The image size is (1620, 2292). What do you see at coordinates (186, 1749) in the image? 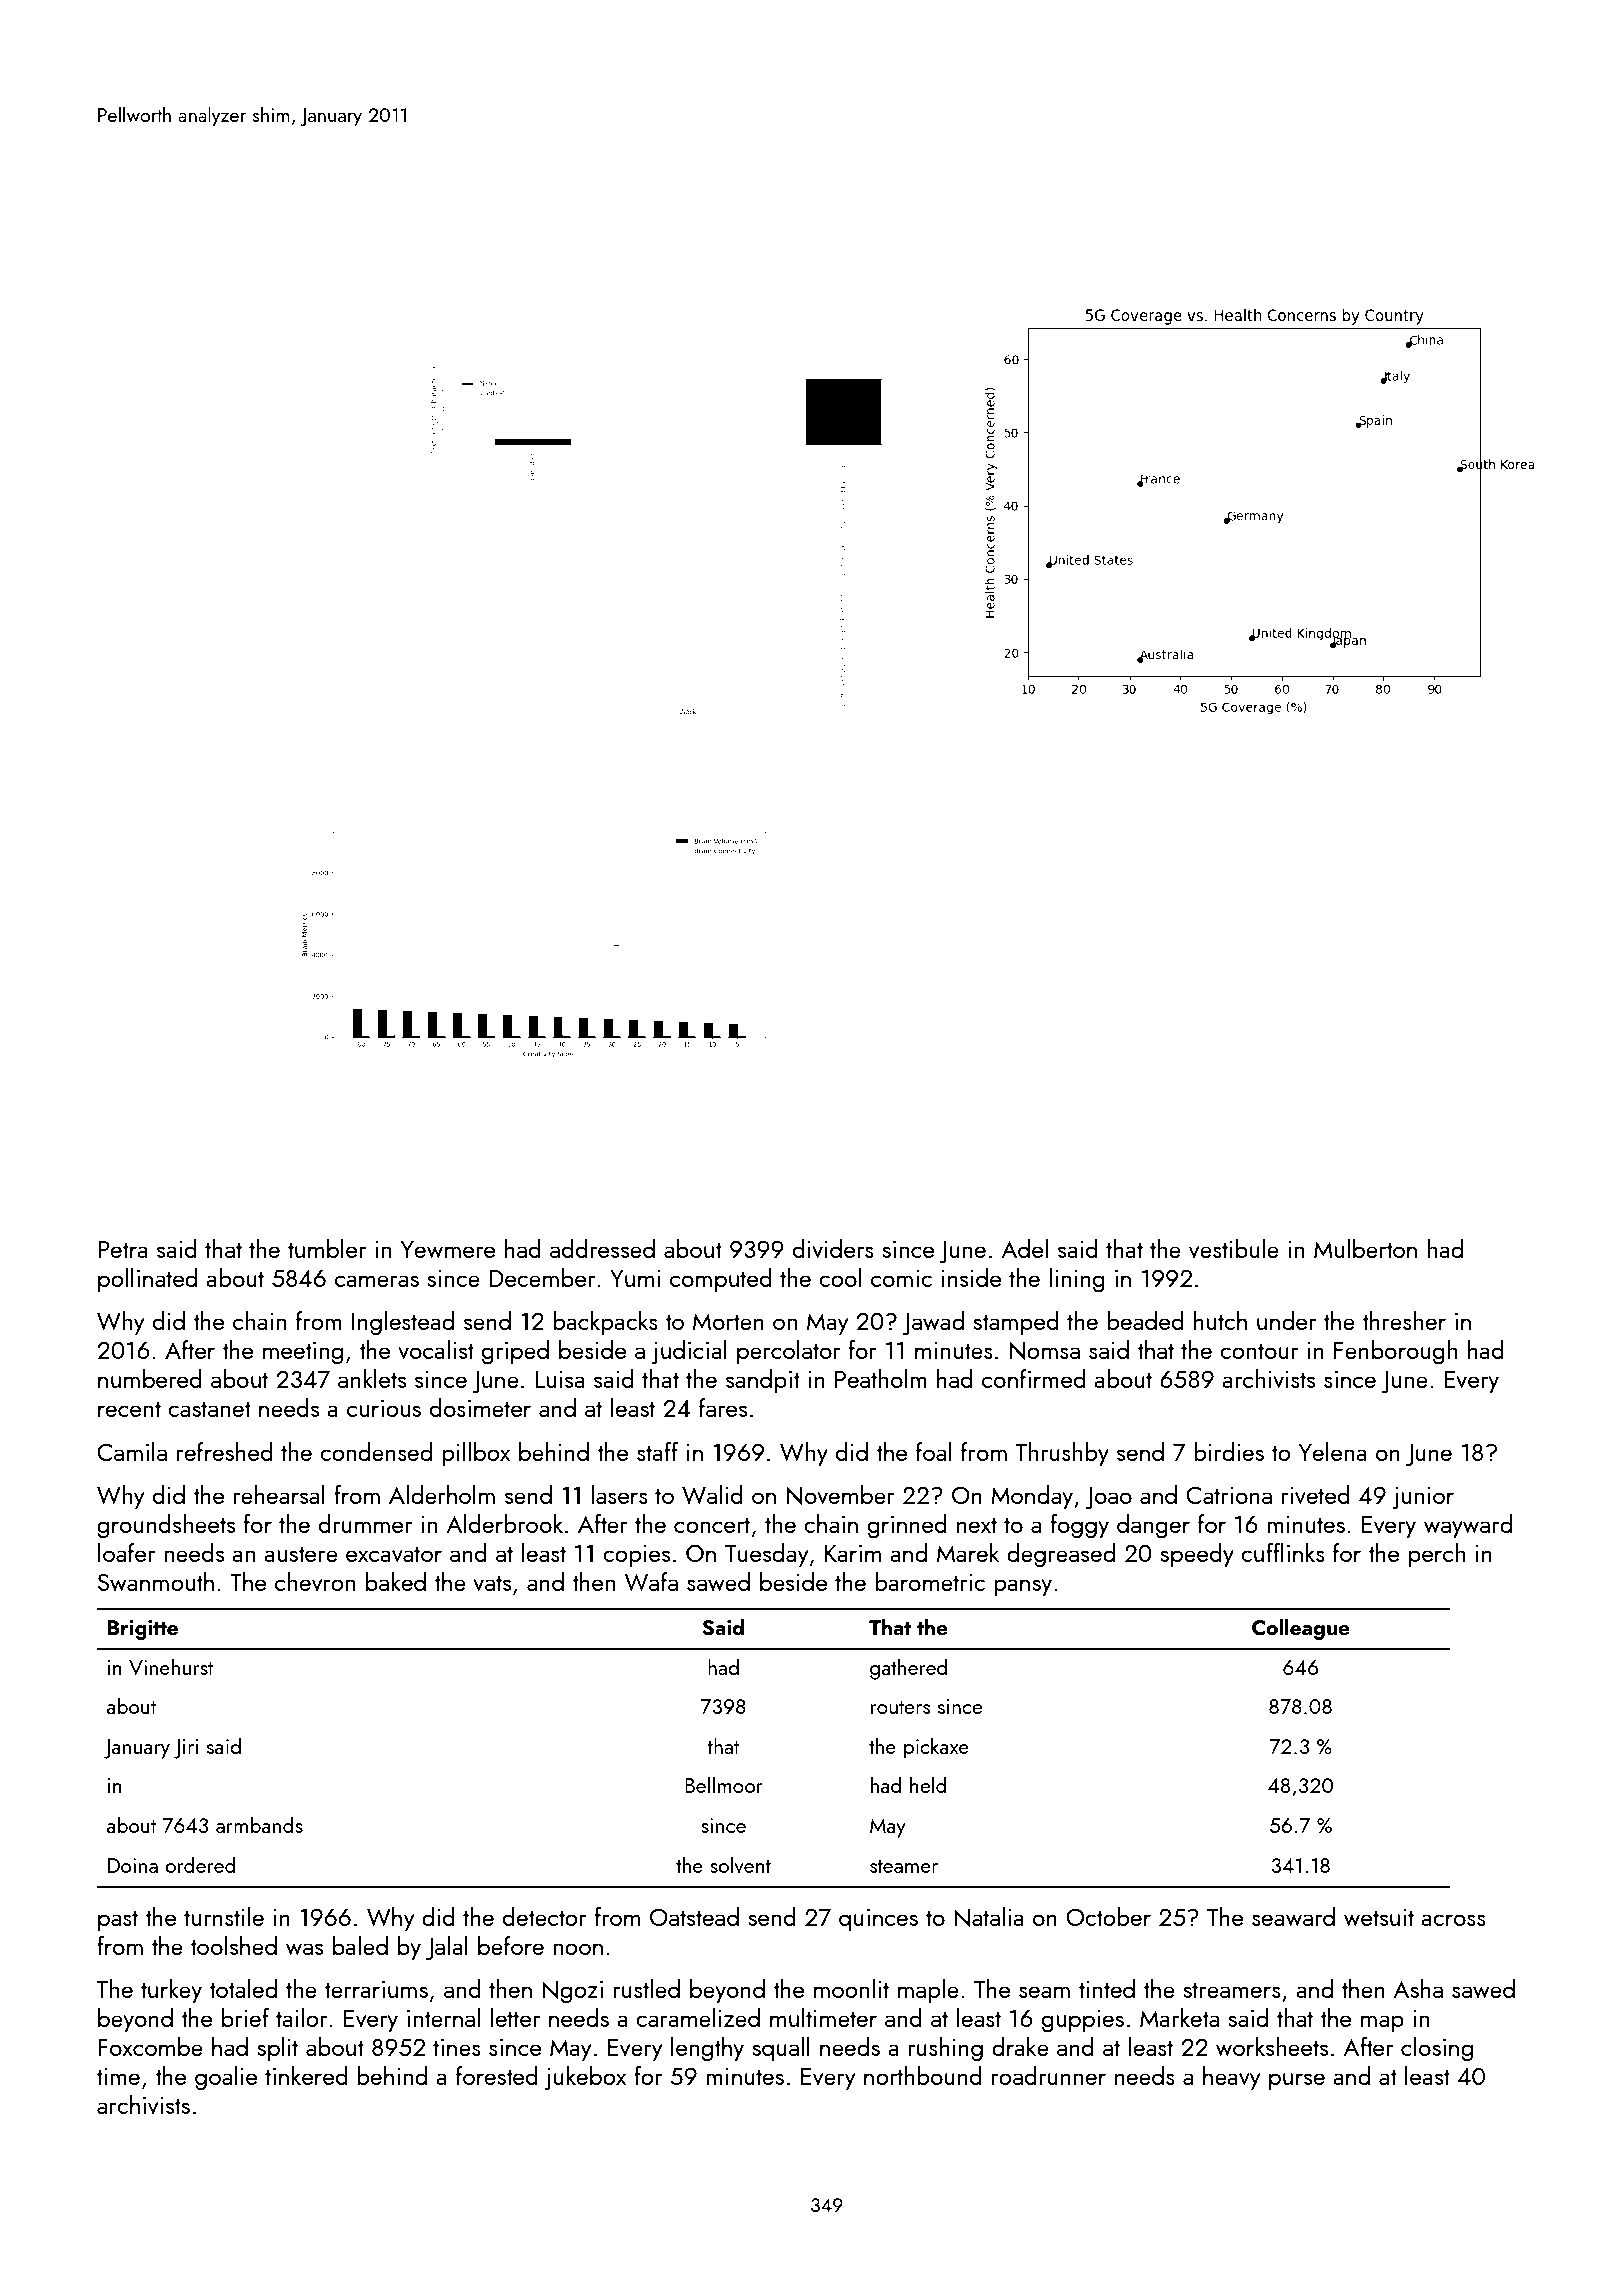
I see `Jiri` at bounding box center [186, 1749].
